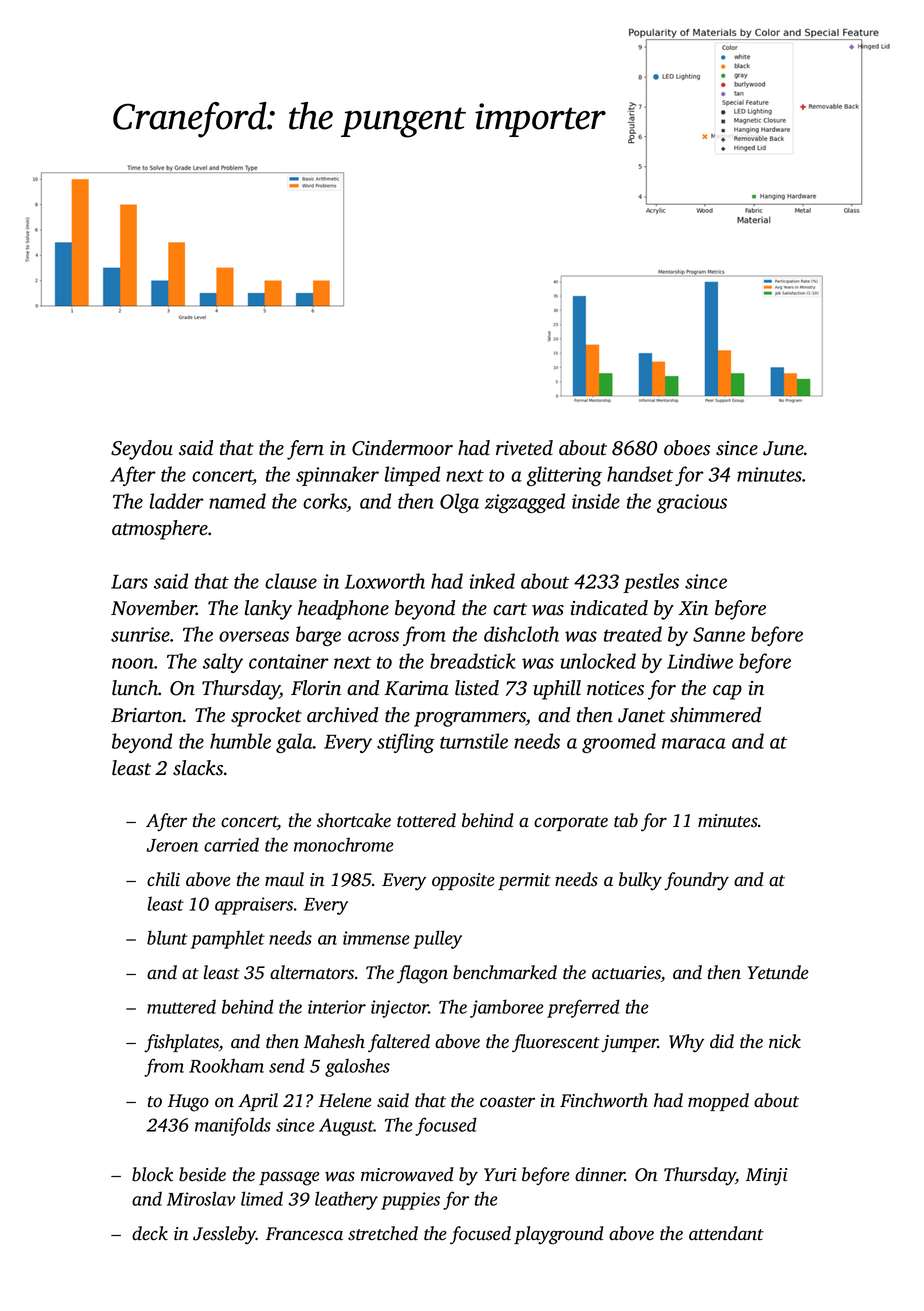 The height and width of the screenshot is (1311, 924). I want to click on Cindermoor, so click(402, 448).
